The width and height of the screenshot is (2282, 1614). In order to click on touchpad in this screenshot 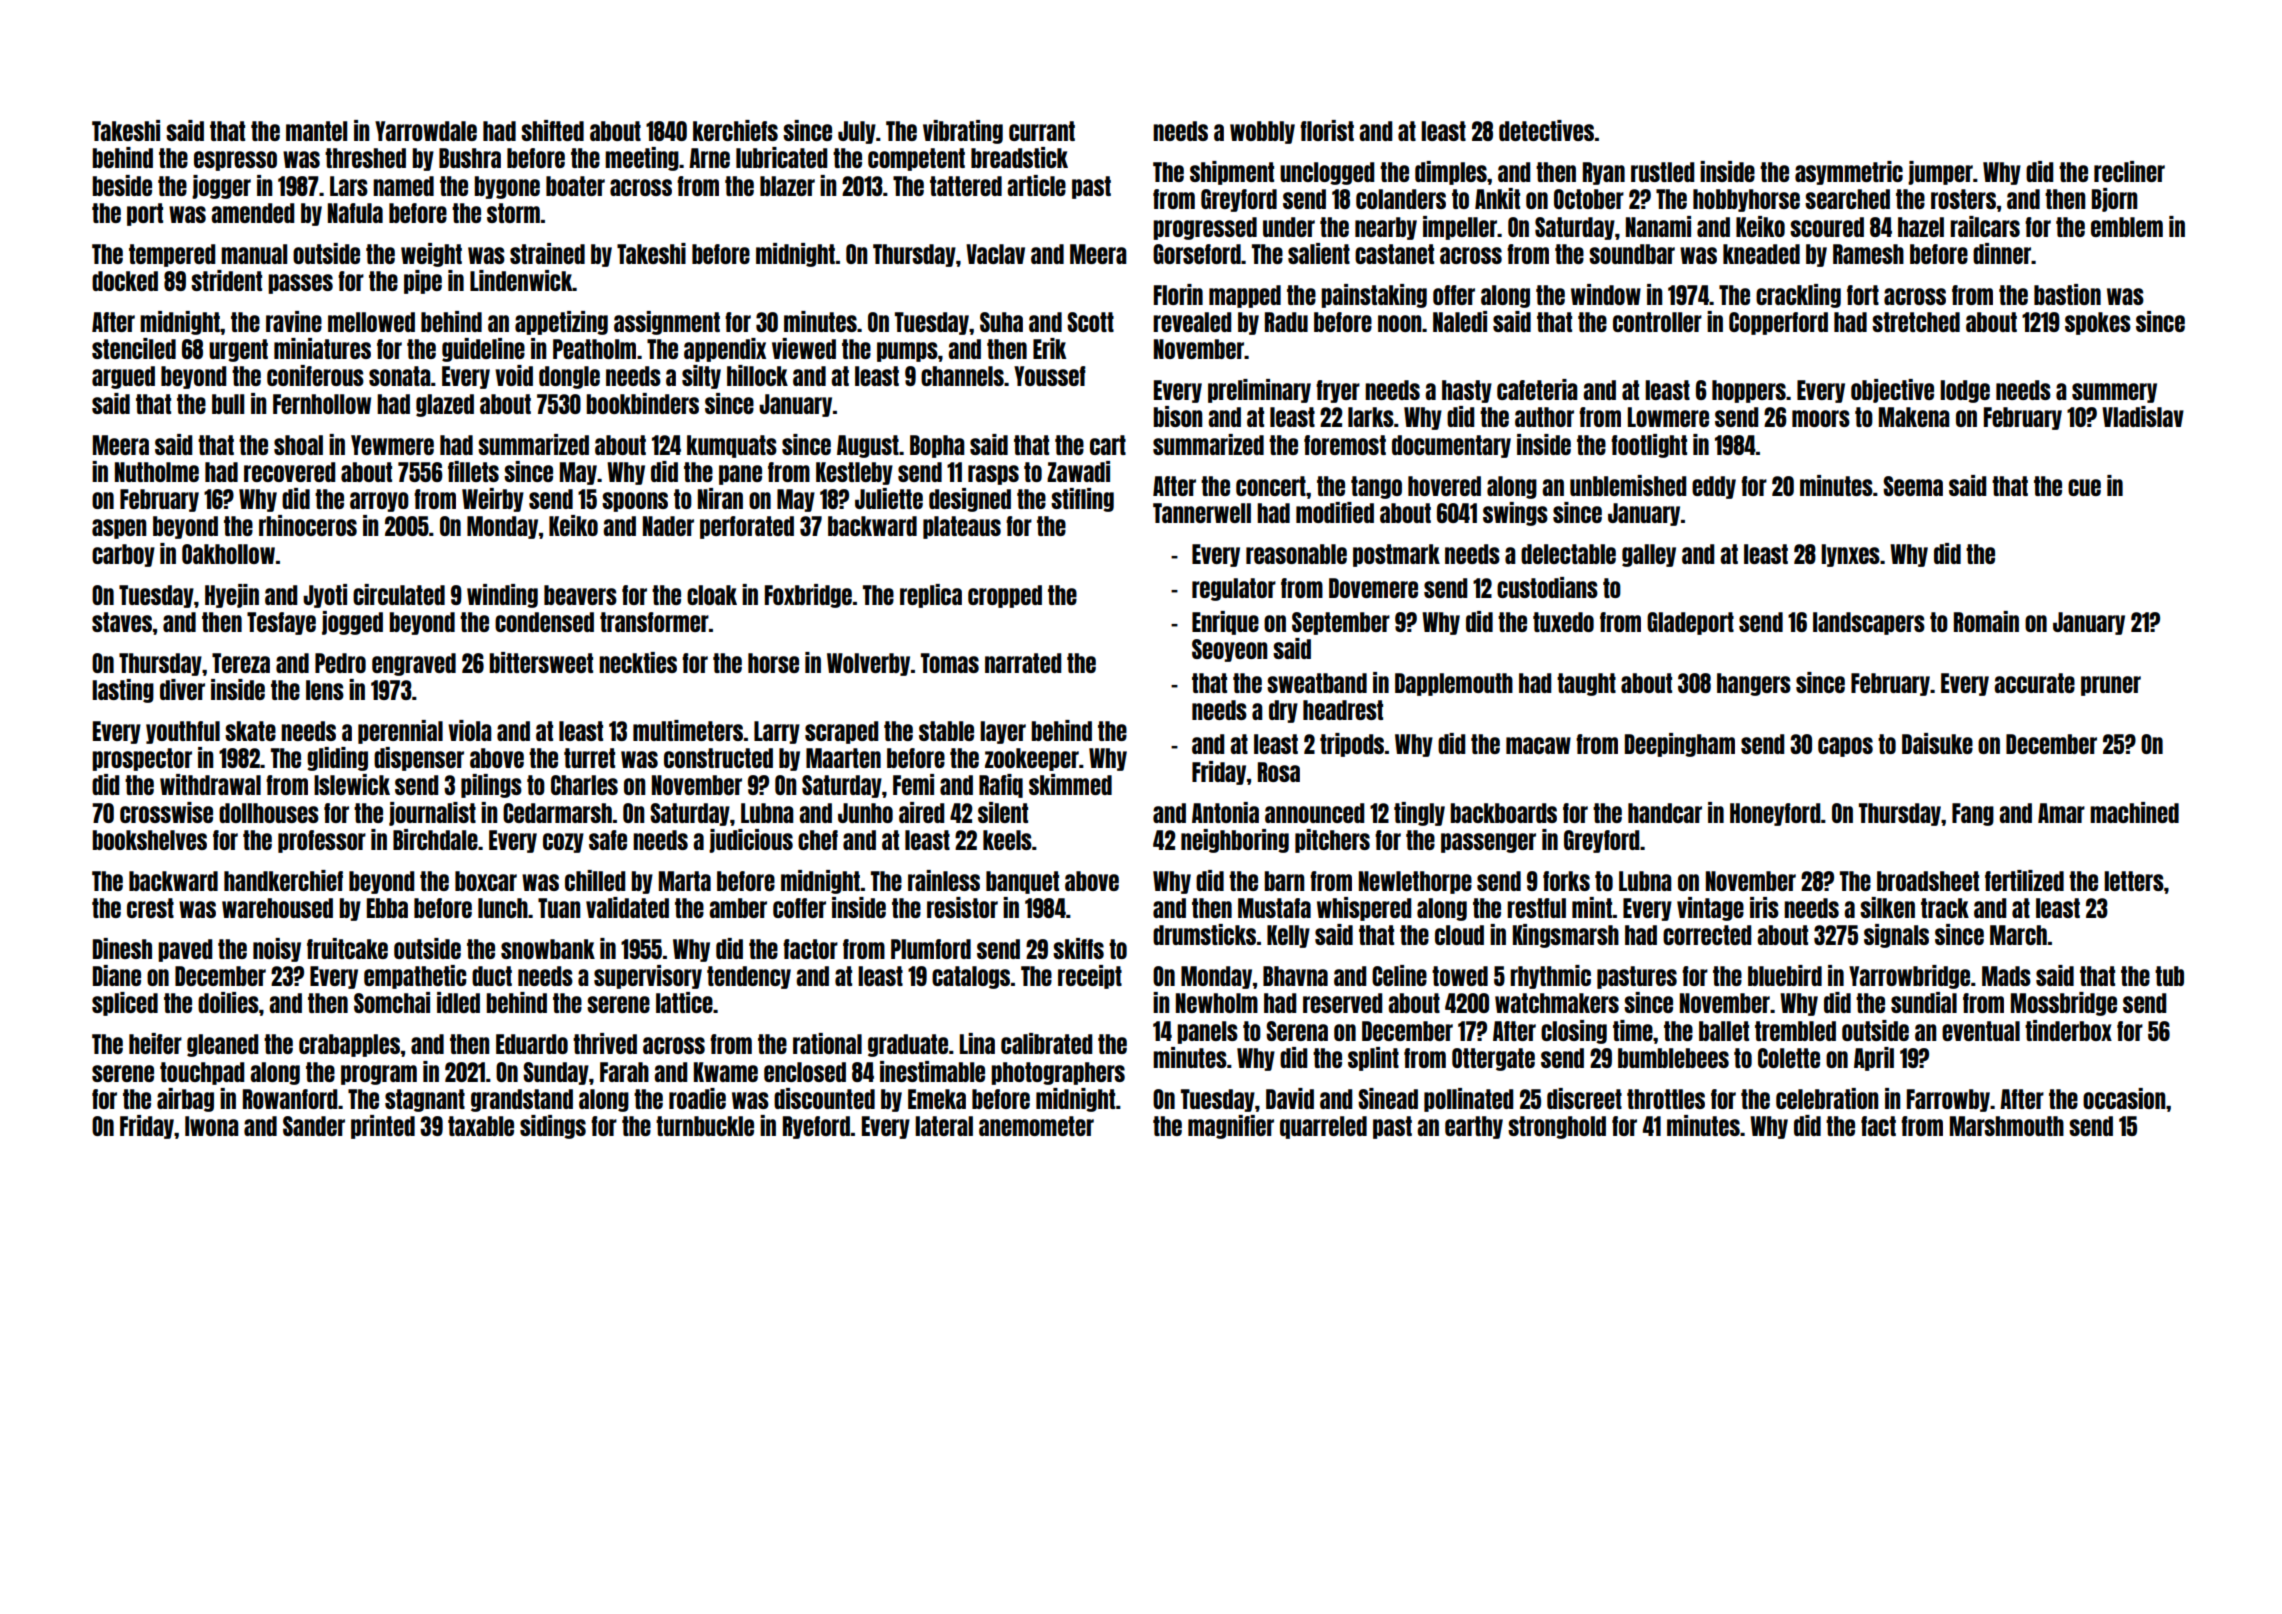, I will do `click(202, 1073)`.
